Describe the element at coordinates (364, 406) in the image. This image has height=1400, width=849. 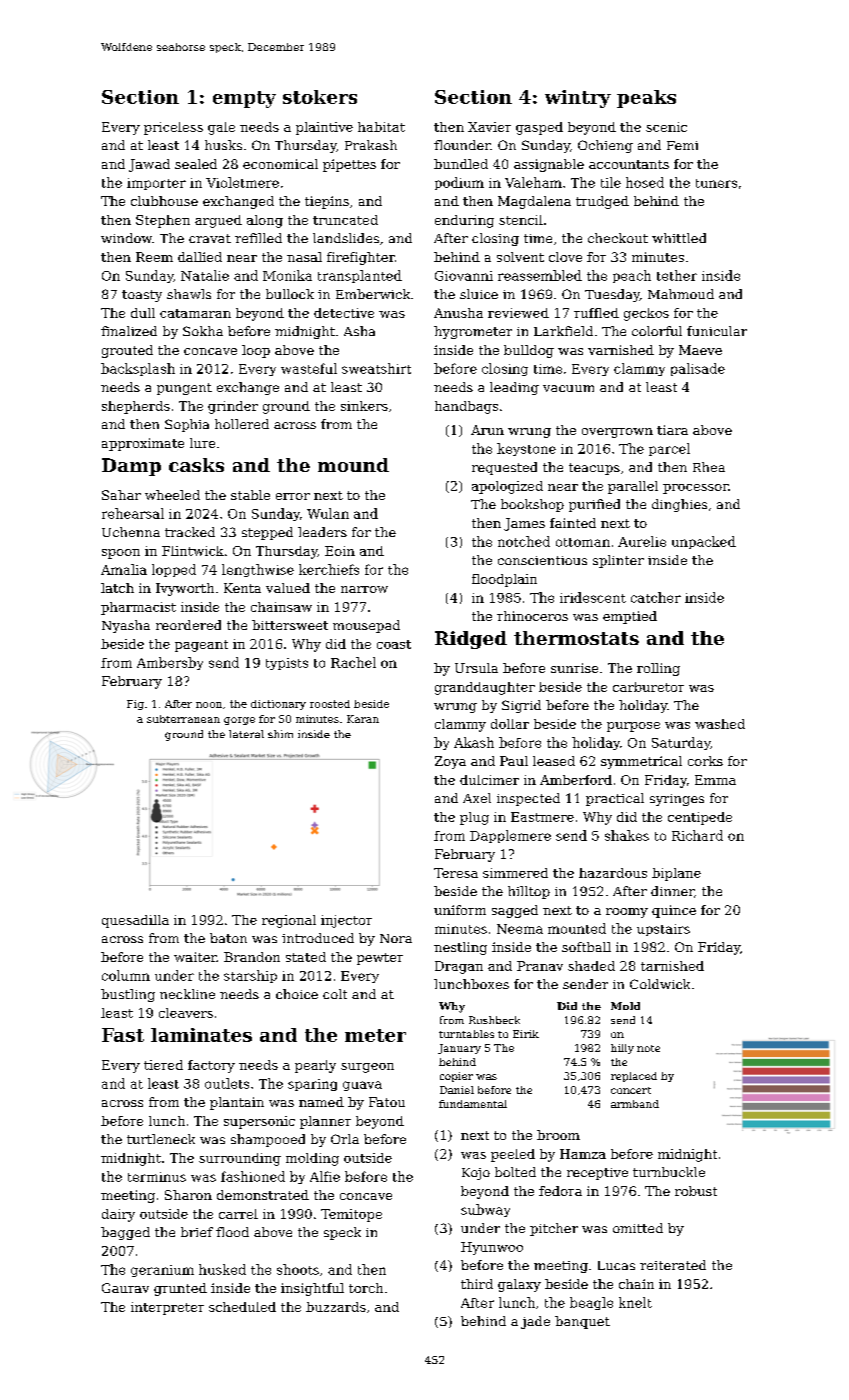
I see `sinkers` at that location.
